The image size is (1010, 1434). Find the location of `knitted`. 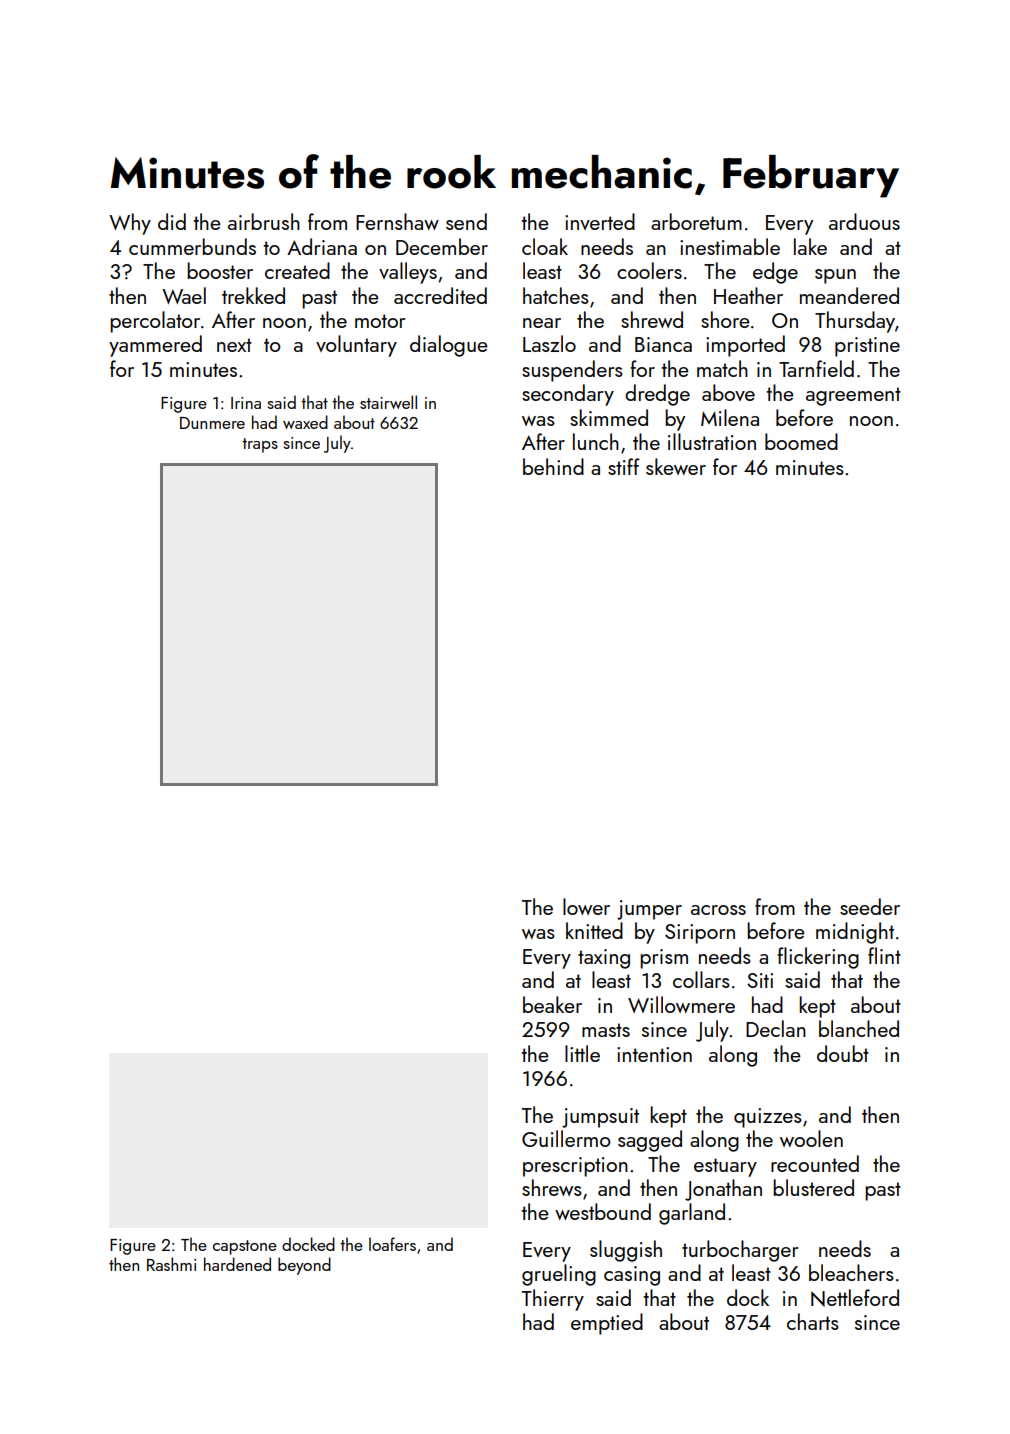

knitted is located at coordinates (594, 930).
